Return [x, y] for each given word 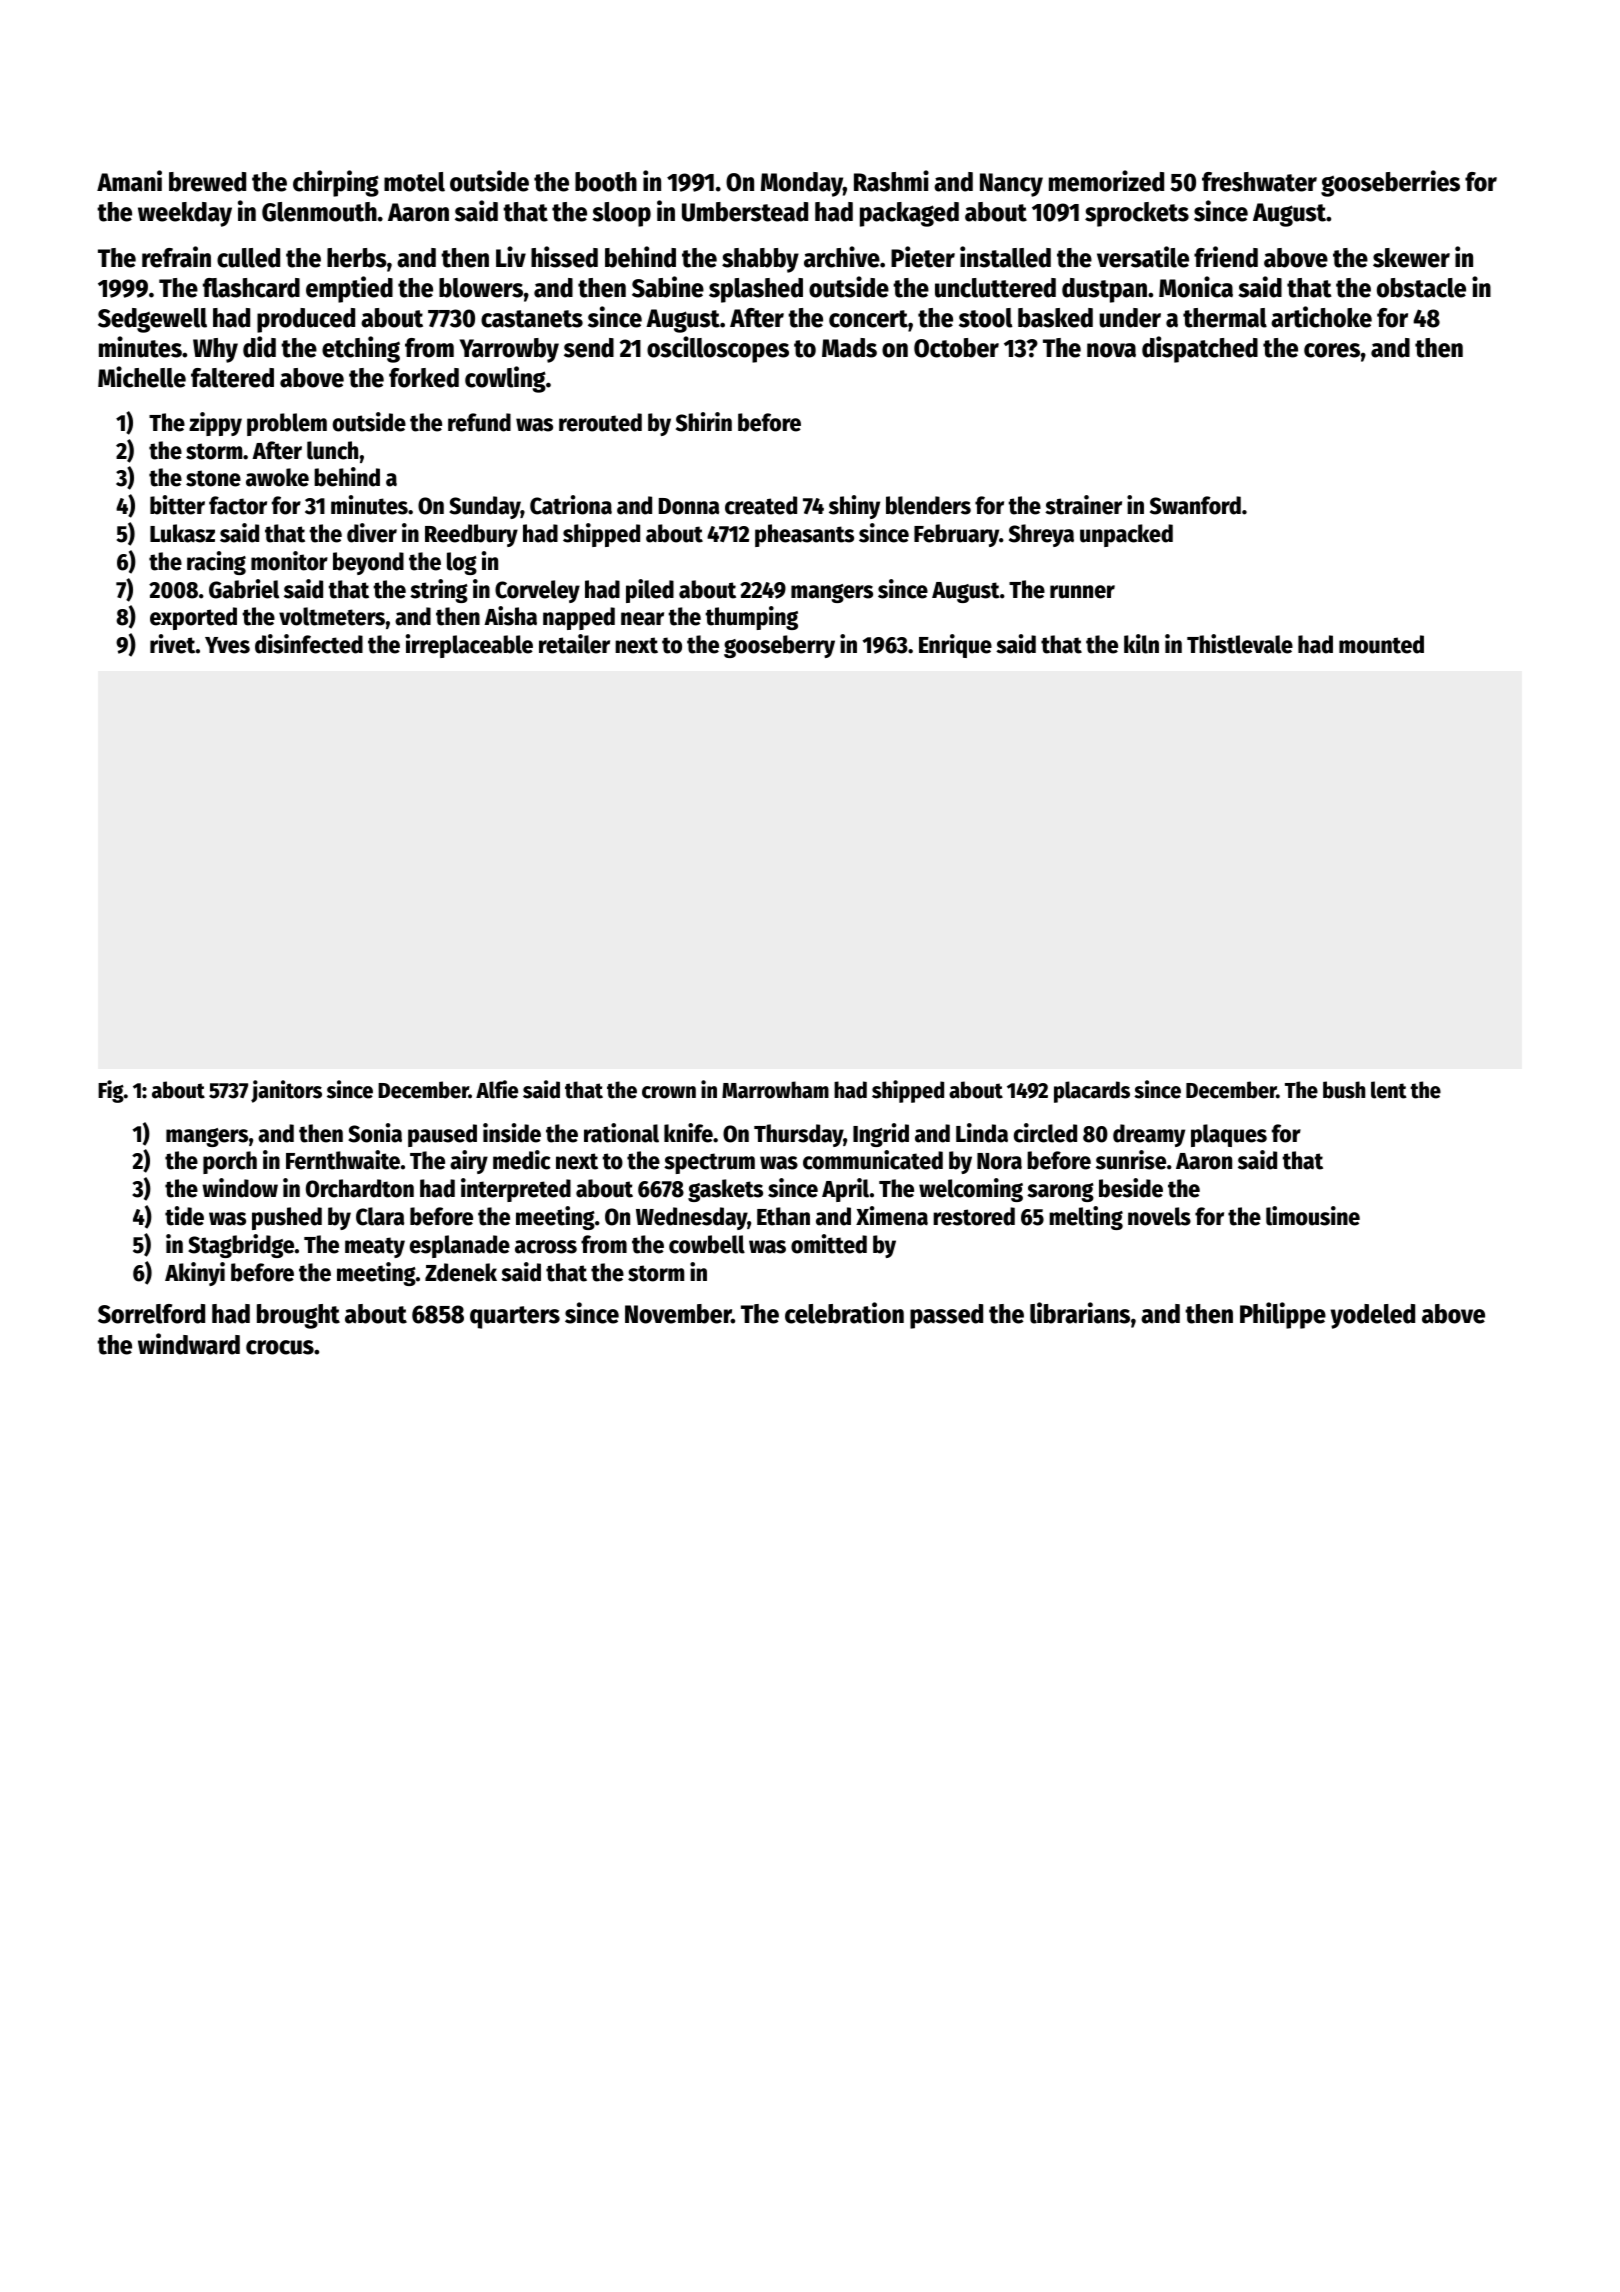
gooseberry [779, 646]
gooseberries [1390, 183]
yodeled [1372, 1316]
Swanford [1195, 505]
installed [1005, 257]
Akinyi [195, 1274]
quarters [515, 1317]
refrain [176, 257]
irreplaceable [469, 646]
